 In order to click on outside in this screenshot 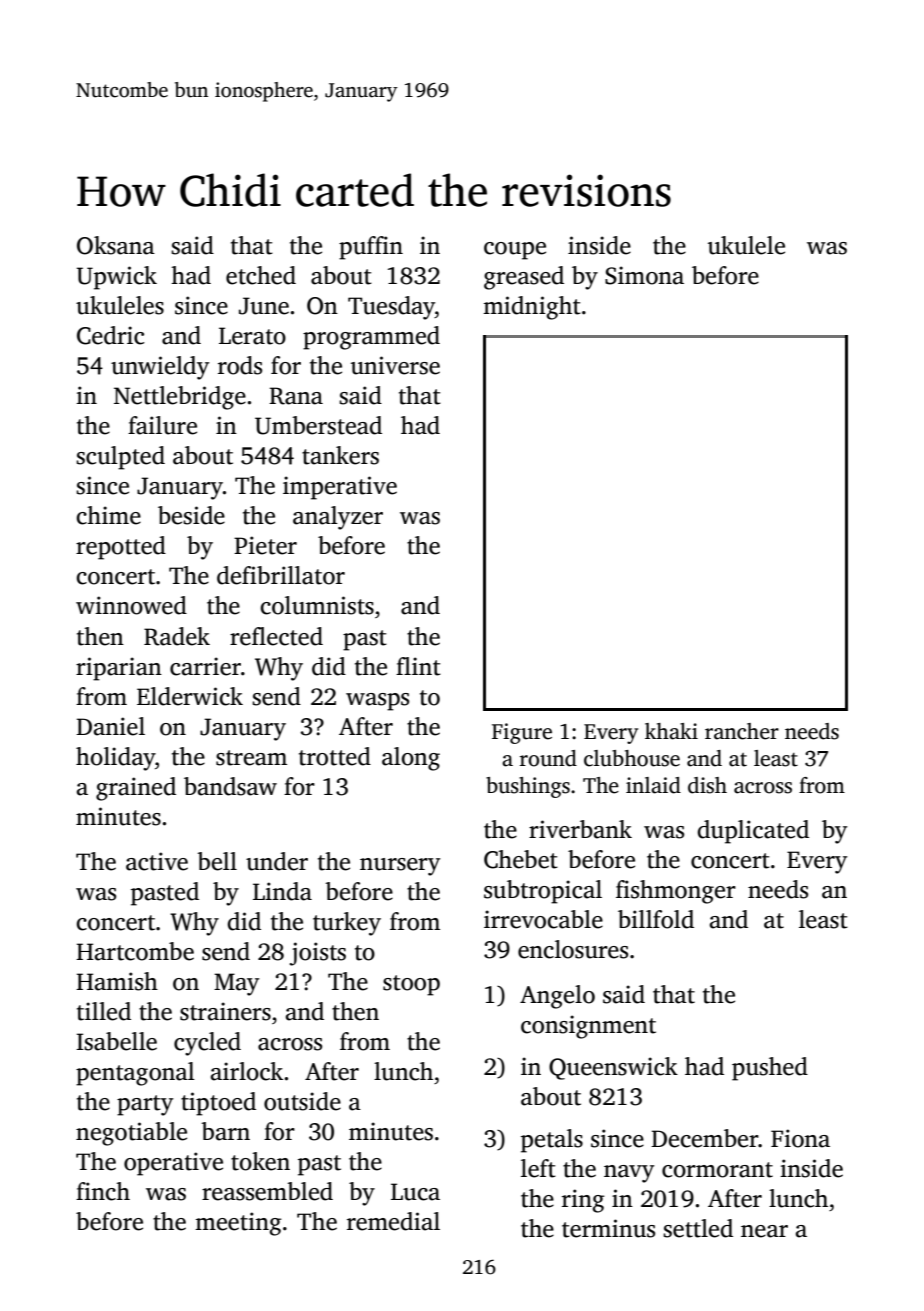, I will do `click(302, 1101)`.
